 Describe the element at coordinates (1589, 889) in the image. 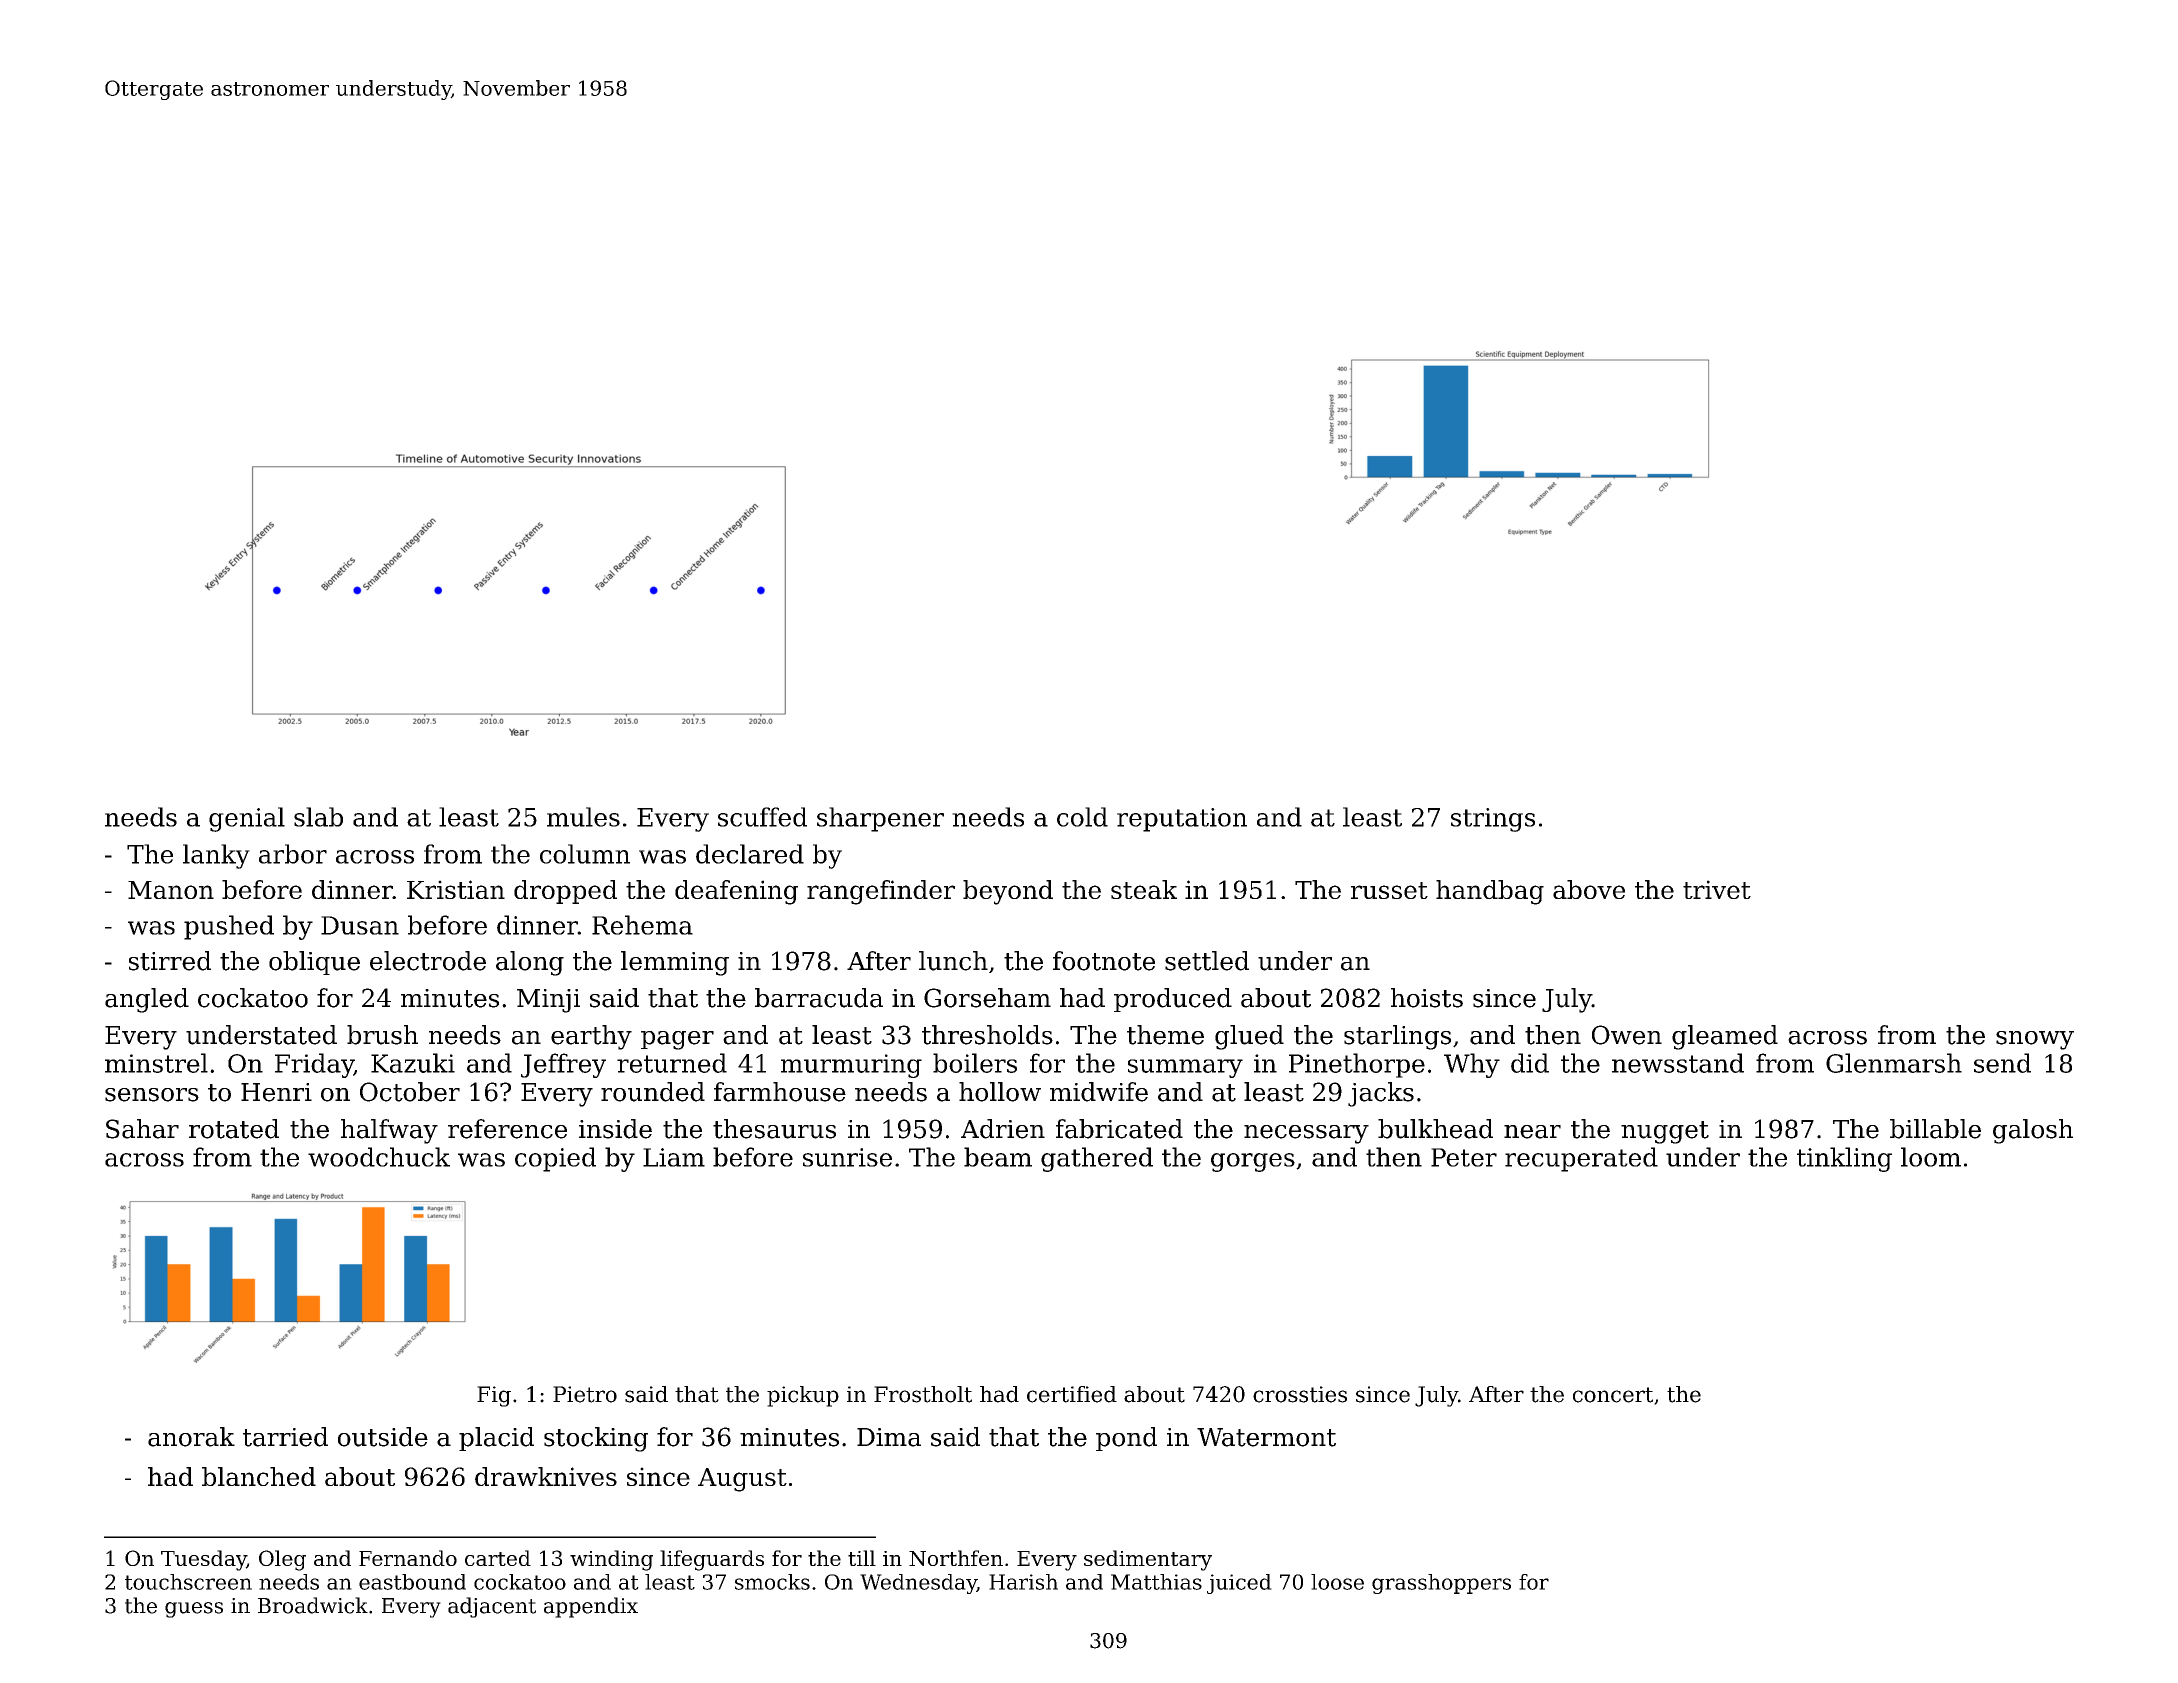

I see `above` at that location.
